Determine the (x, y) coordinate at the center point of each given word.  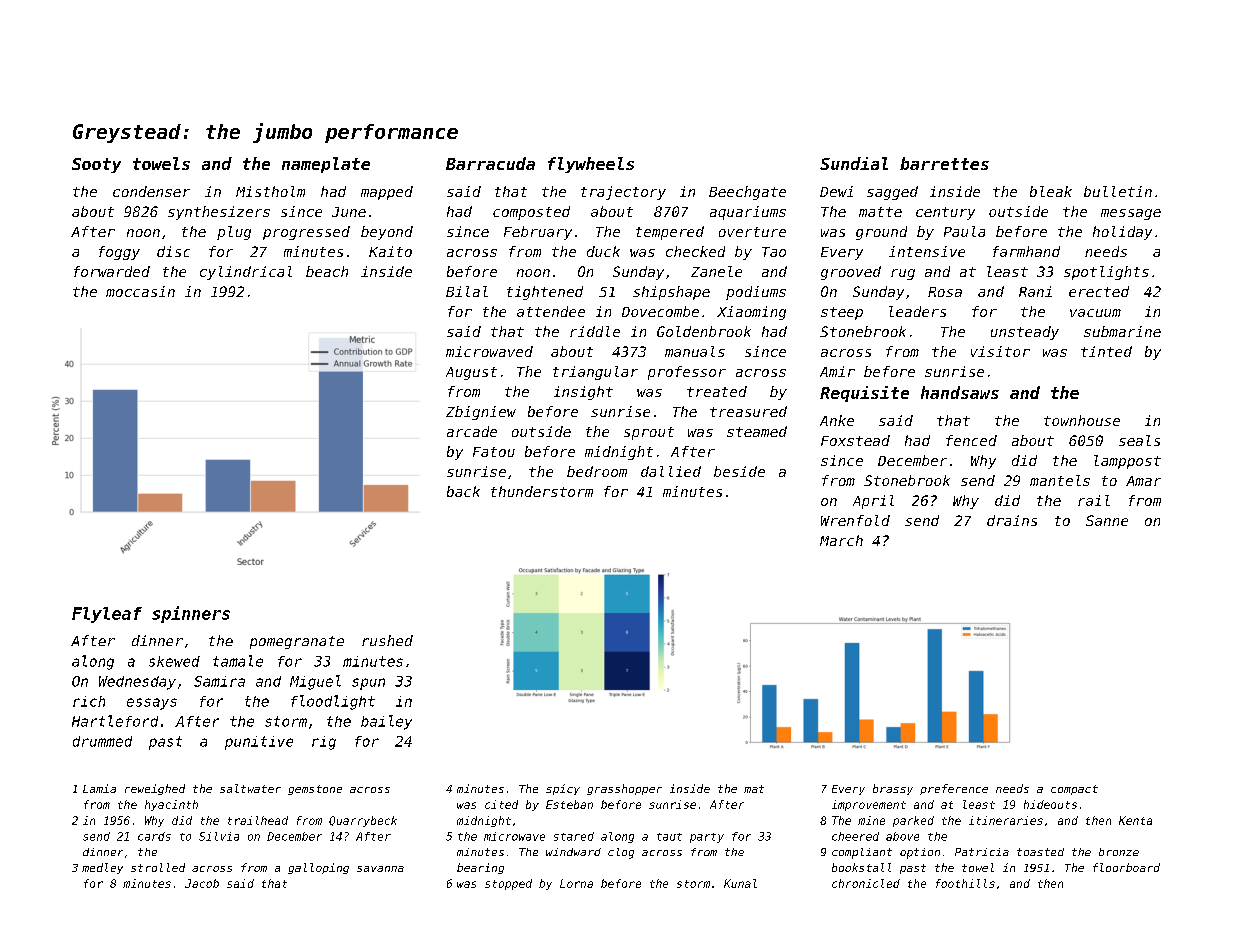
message (1131, 214)
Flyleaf (107, 615)
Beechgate (747, 193)
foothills (965, 883)
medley (102, 868)
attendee (551, 311)
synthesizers (219, 213)
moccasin (140, 291)
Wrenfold (855, 520)
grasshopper (624, 789)
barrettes (944, 163)
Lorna (576, 883)
